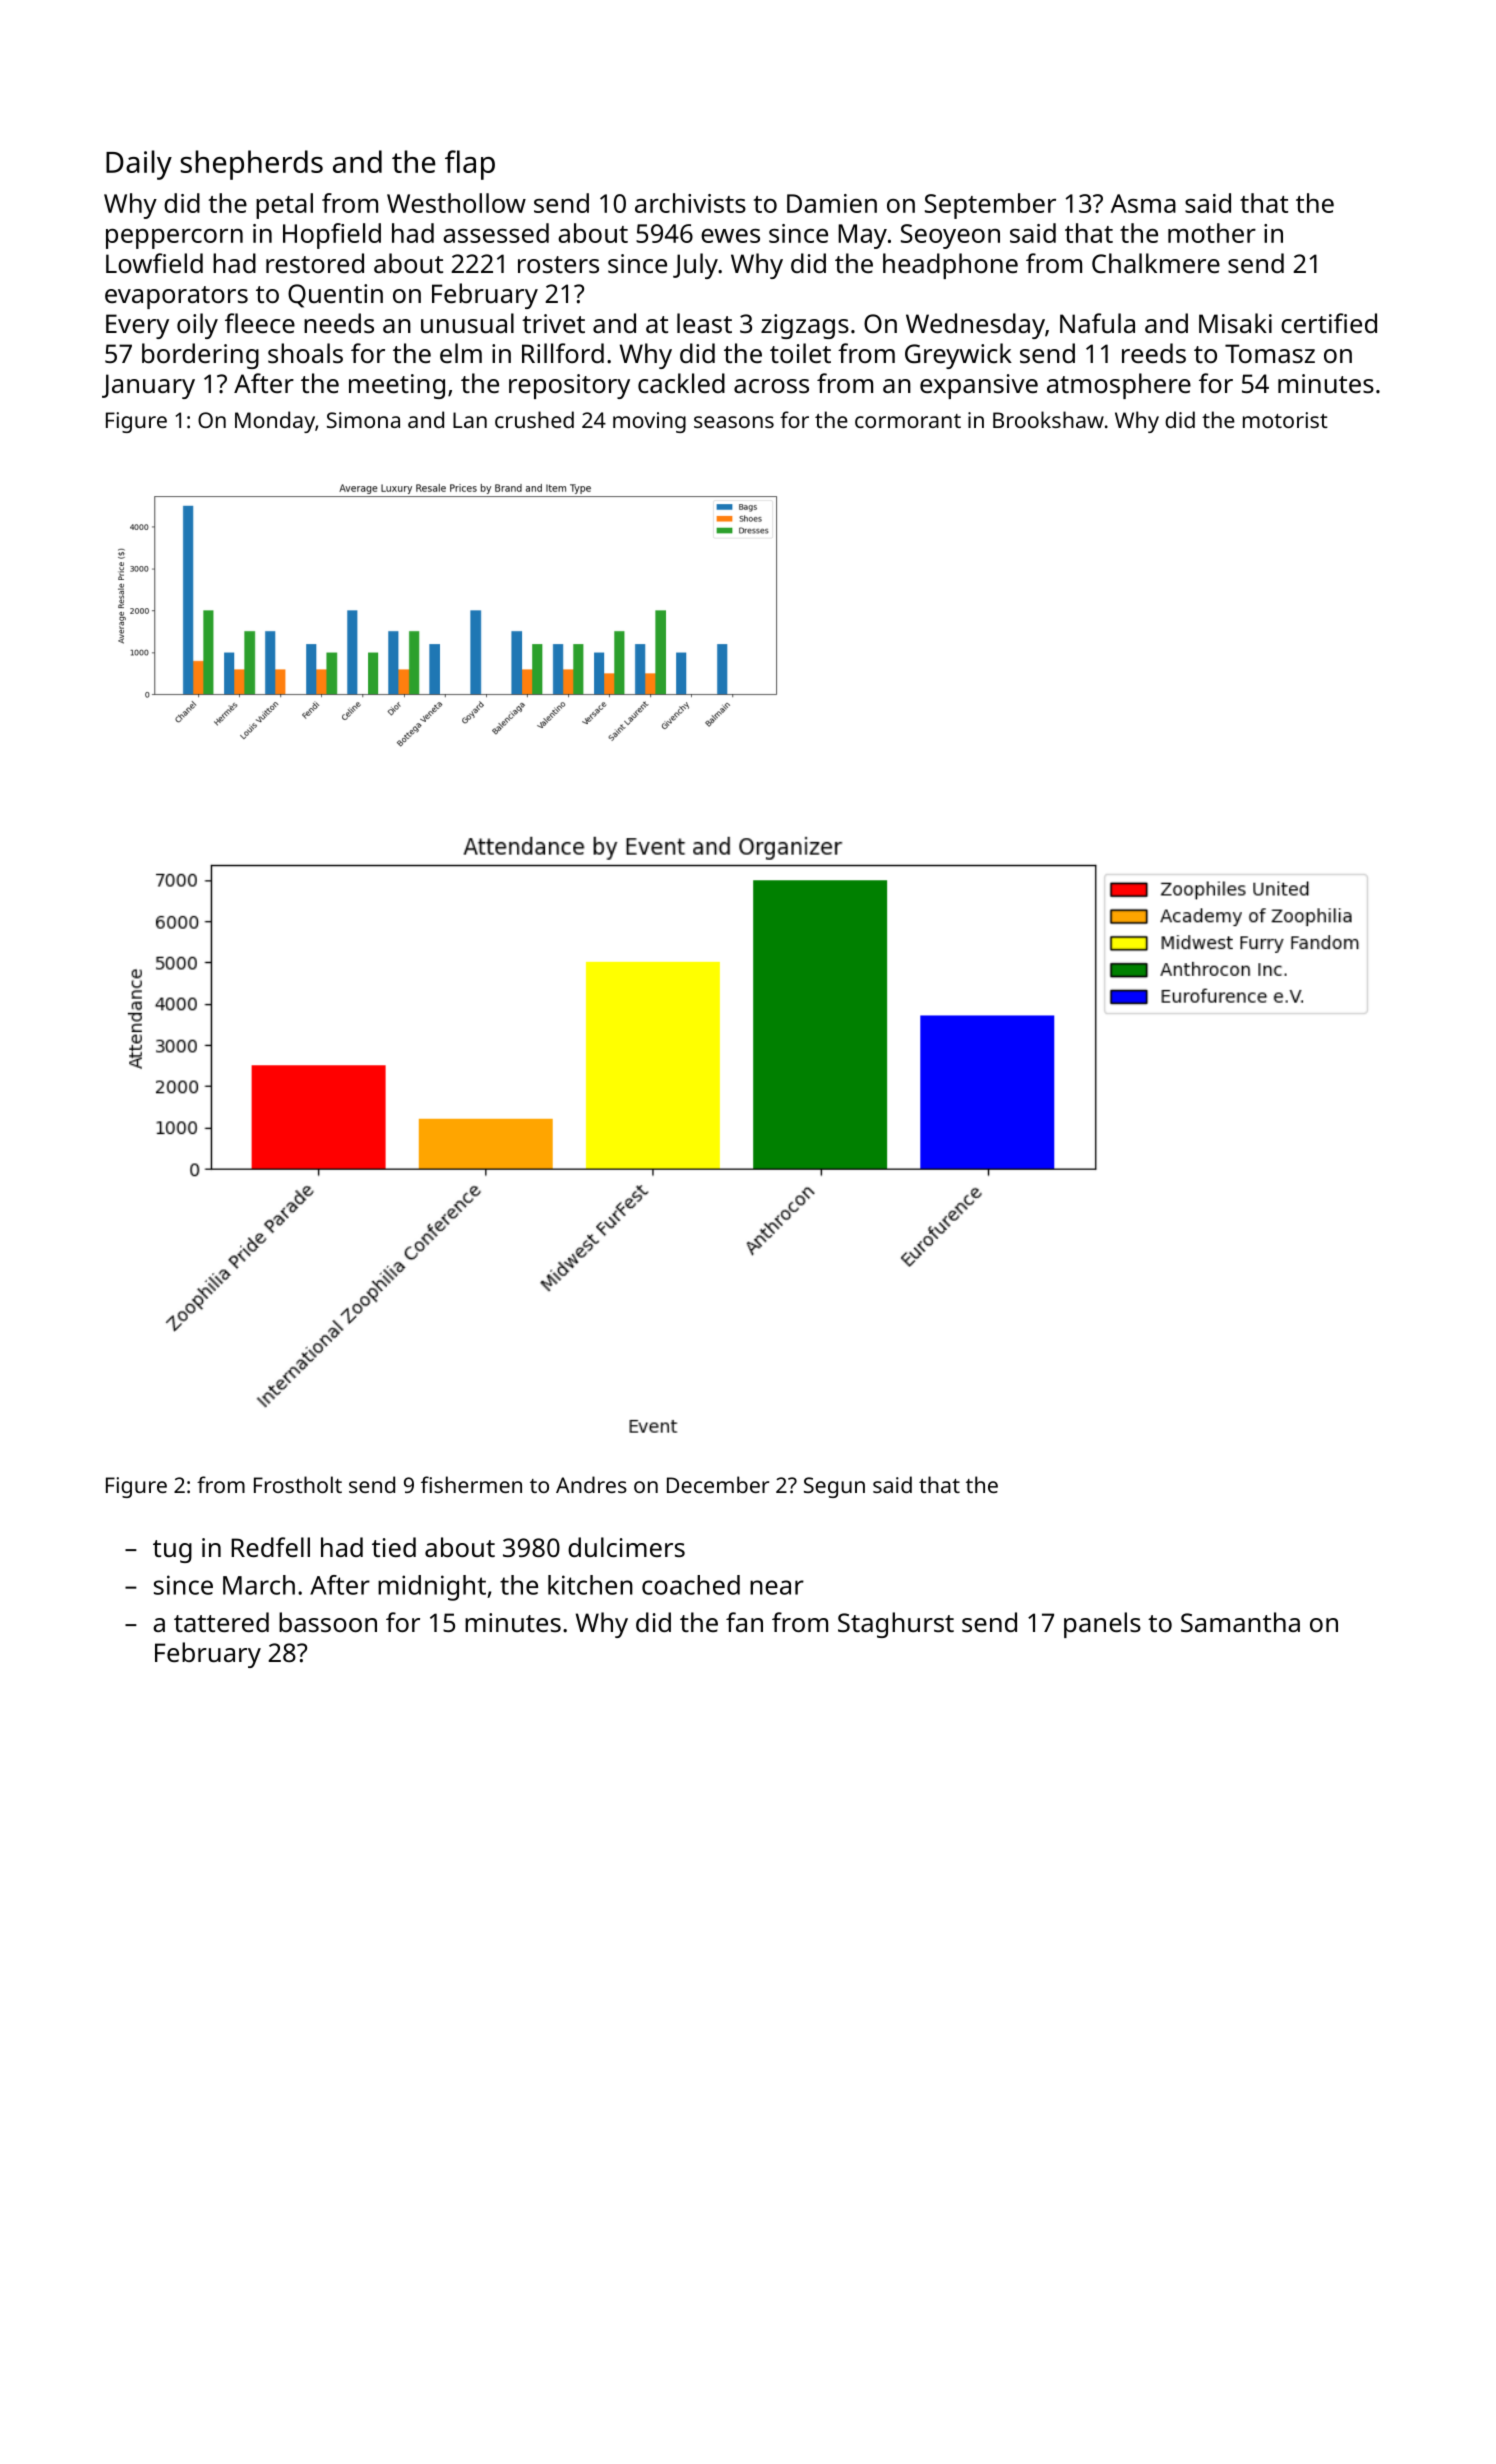 This screenshot has width=1496, height=2464. What do you see at coordinates (896, 1625) in the screenshot?
I see `Staghurst` at bounding box center [896, 1625].
